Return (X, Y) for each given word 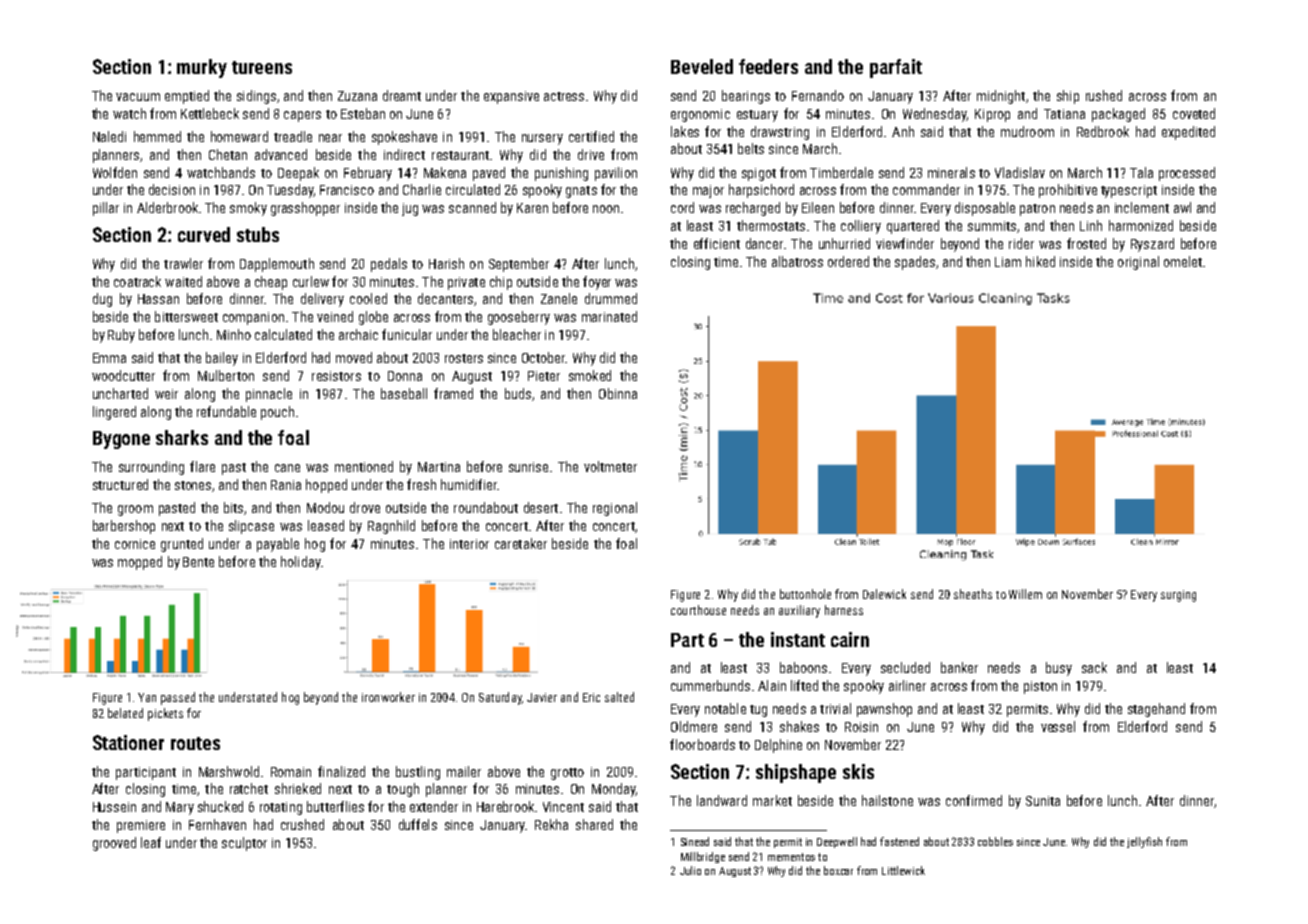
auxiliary (799, 611)
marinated (609, 316)
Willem (1025, 594)
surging (1178, 596)
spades (915, 263)
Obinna (618, 393)
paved (489, 174)
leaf (151, 842)
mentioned (364, 466)
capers (302, 116)
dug (102, 300)
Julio (690, 870)
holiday (301, 563)
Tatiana (1064, 114)
